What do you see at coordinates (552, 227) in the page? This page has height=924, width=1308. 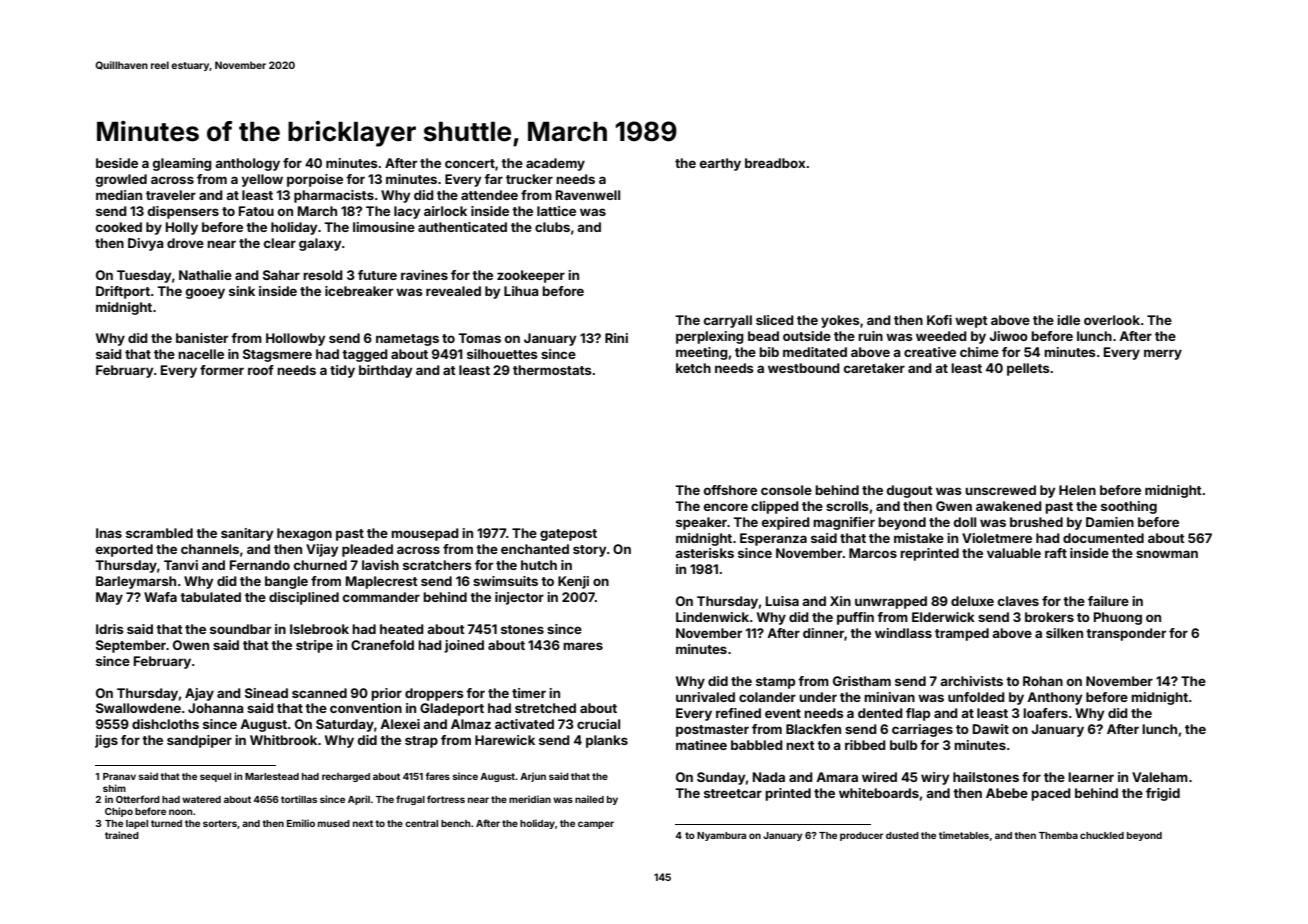 I see `clubs` at bounding box center [552, 227].
